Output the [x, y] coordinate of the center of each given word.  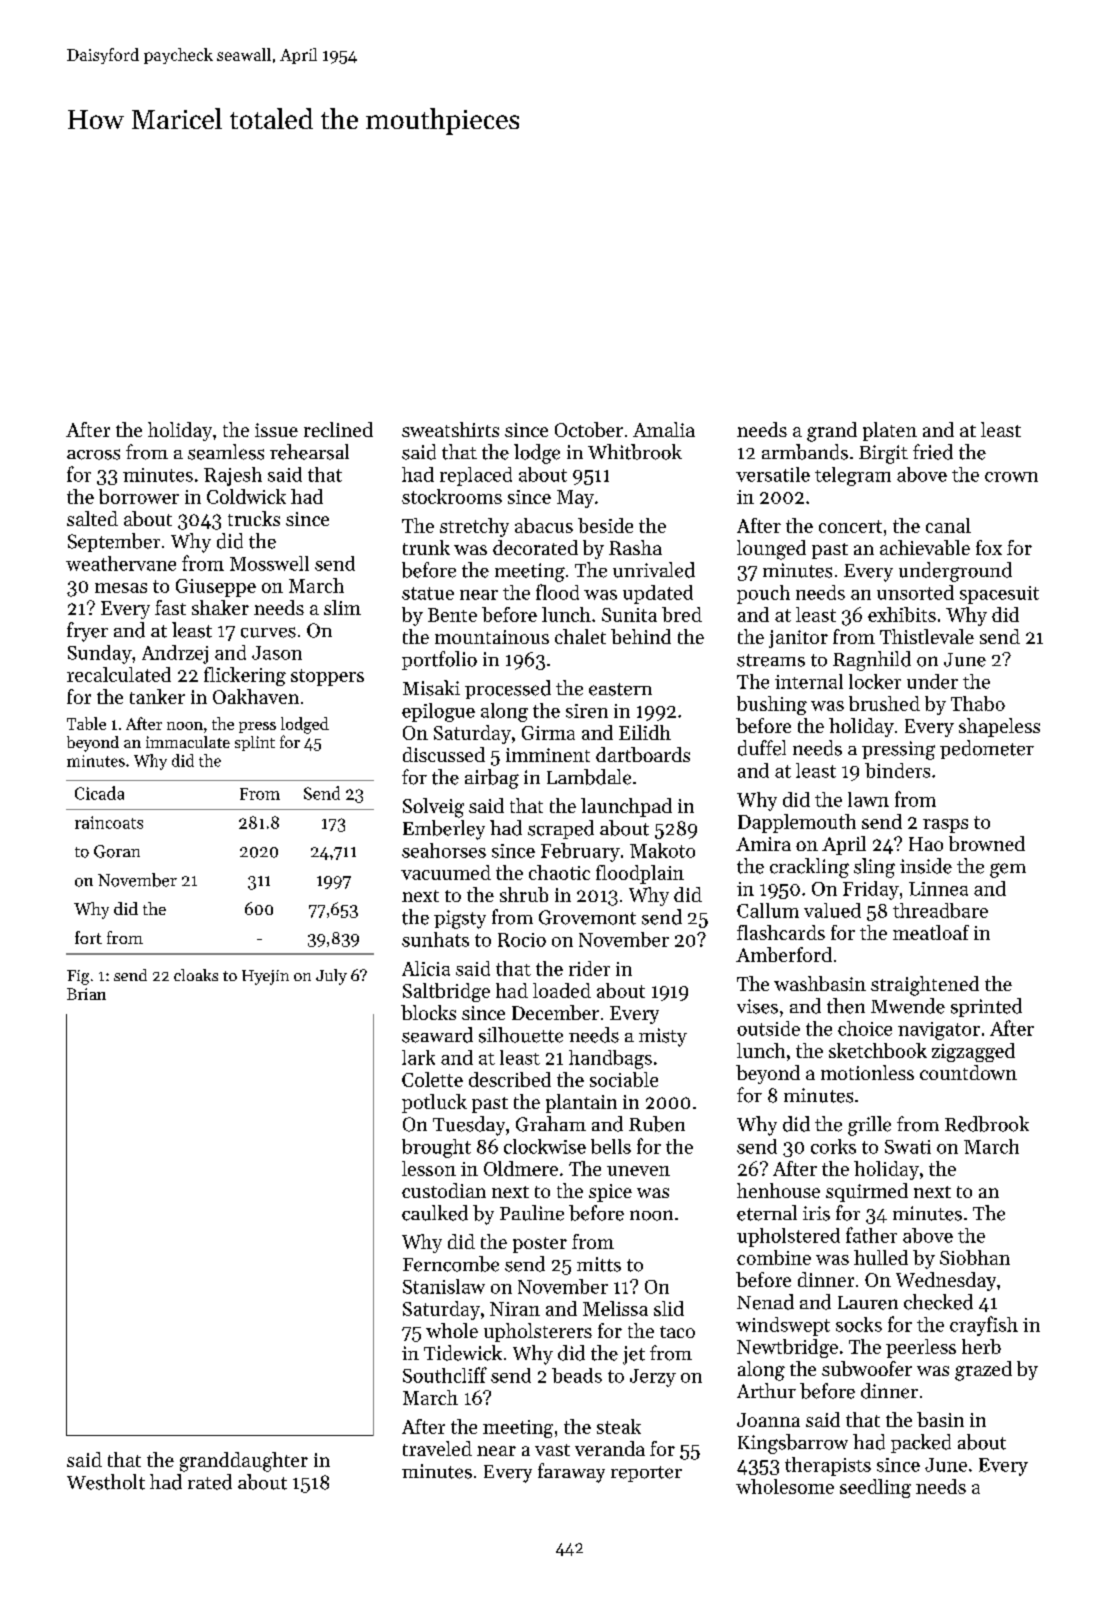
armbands [805, 452]
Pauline [532, 1213]
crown [1011, 477]
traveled [437, 1448]
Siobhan [975, 1257]
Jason [277, 653]
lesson [429, 1168]
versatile [773, 474]
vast [552, 1450]
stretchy [474, 527]
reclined [338, 429]
